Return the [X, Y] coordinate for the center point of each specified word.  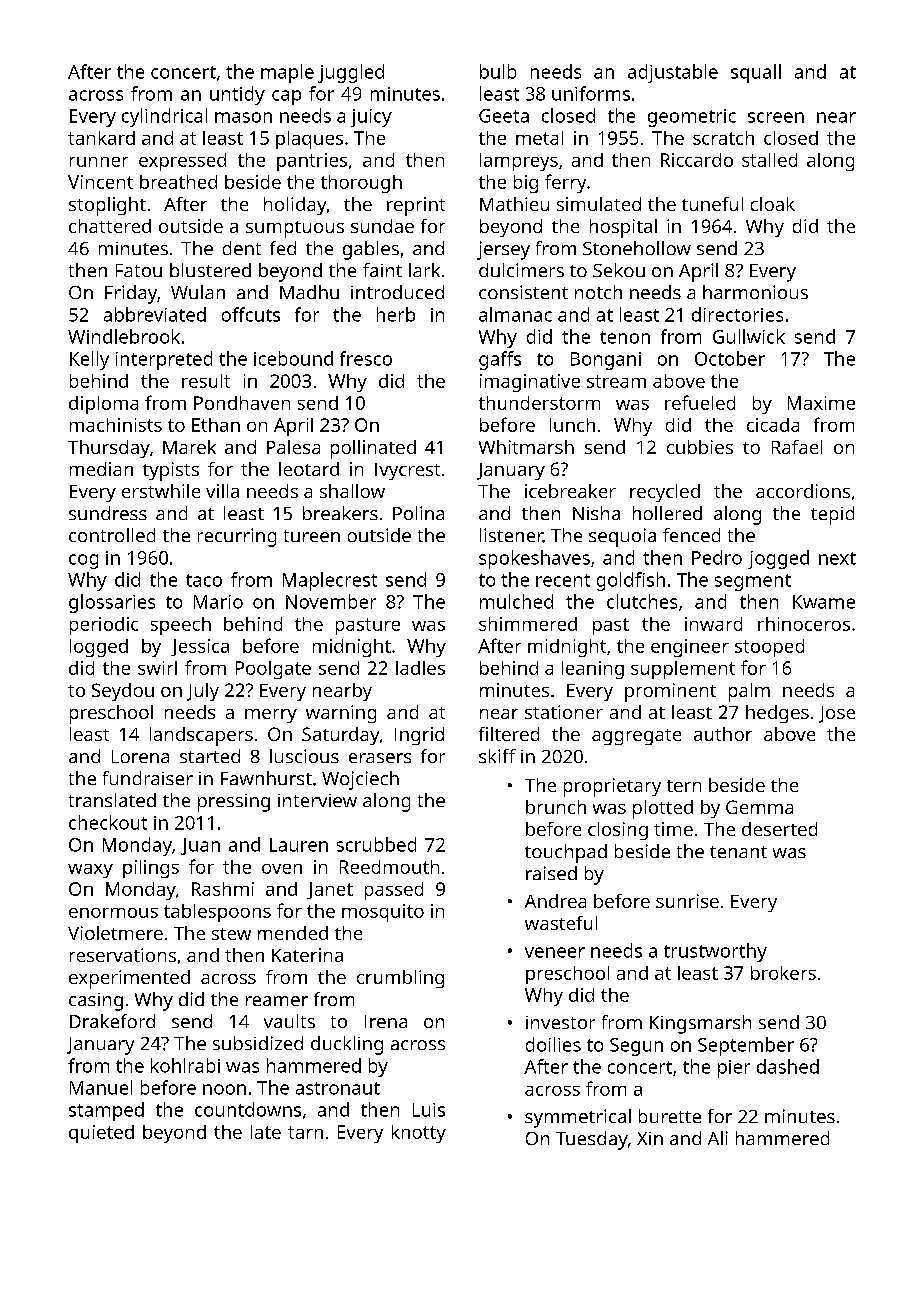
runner [99, 162]
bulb [498, 71]
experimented [129, 979]
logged [99, 648]
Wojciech [360, 780]
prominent [670, 692]
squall [756, 73]
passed [394, 891]
